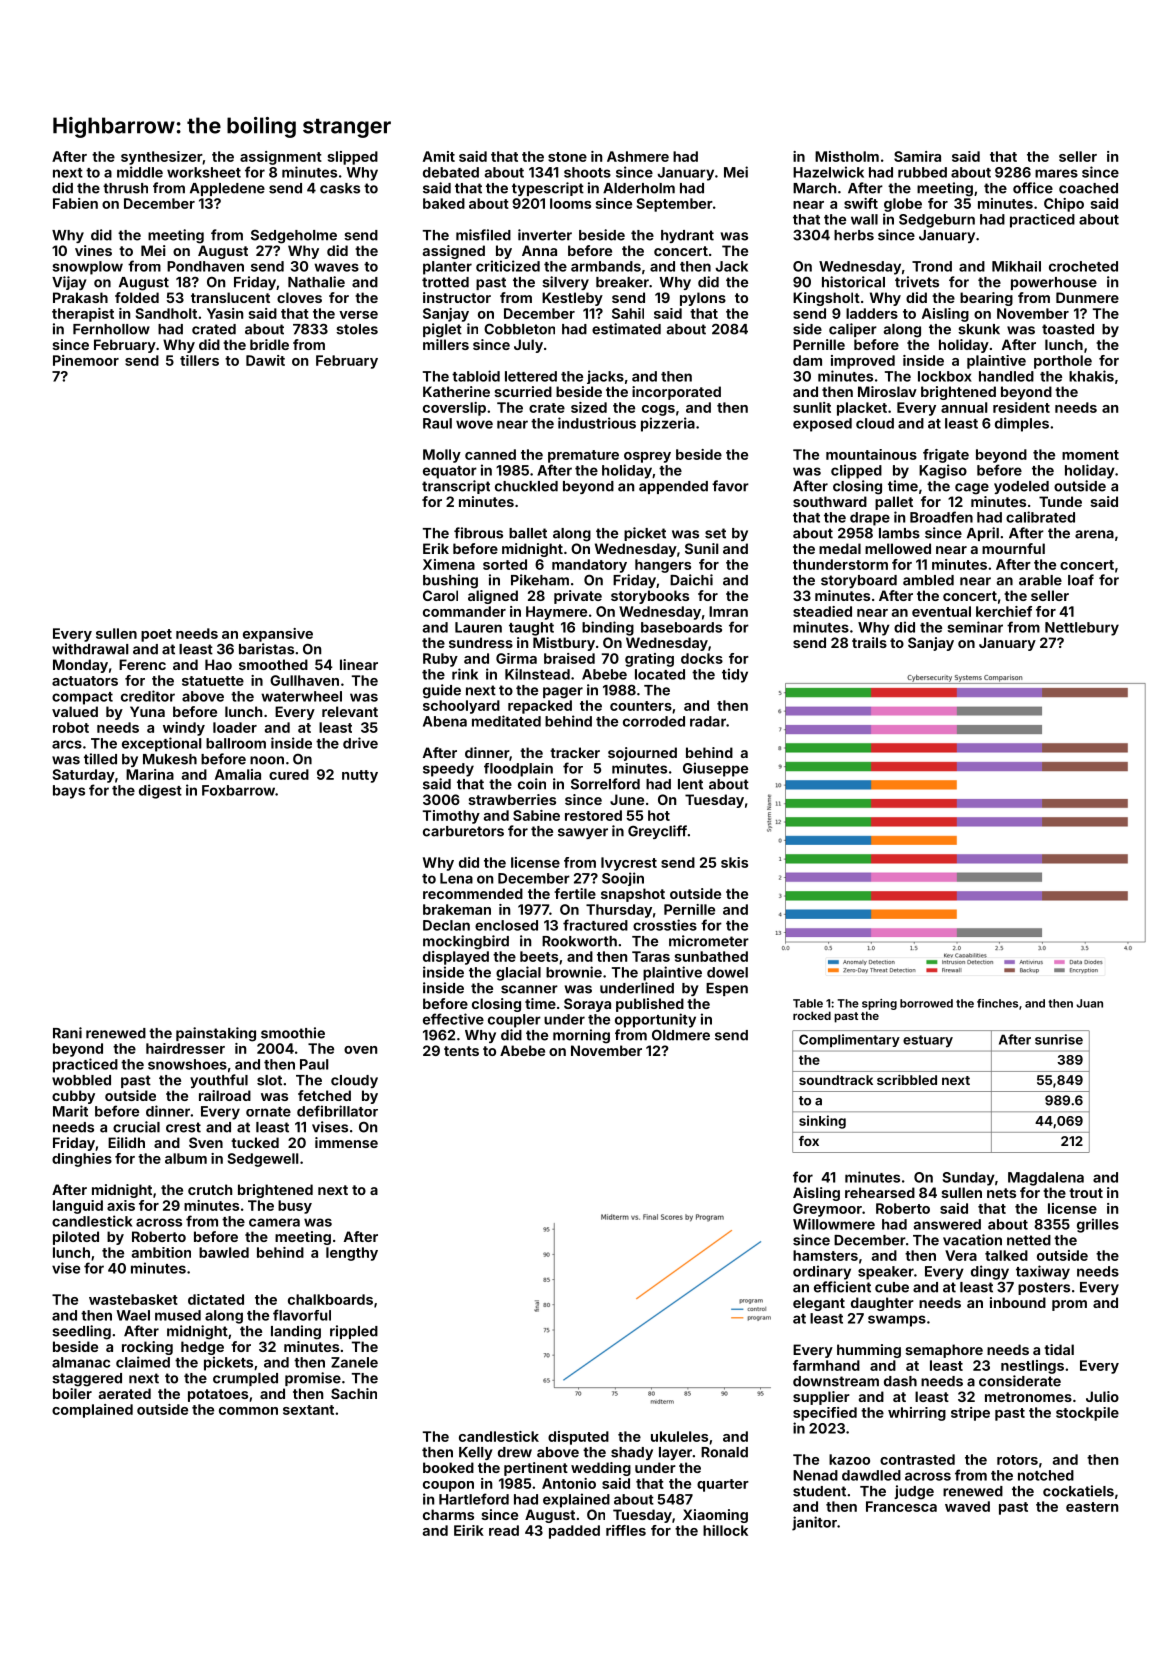  Describe the element at coordinates (72, 1393) in the document. I see `boiler` at that location.
